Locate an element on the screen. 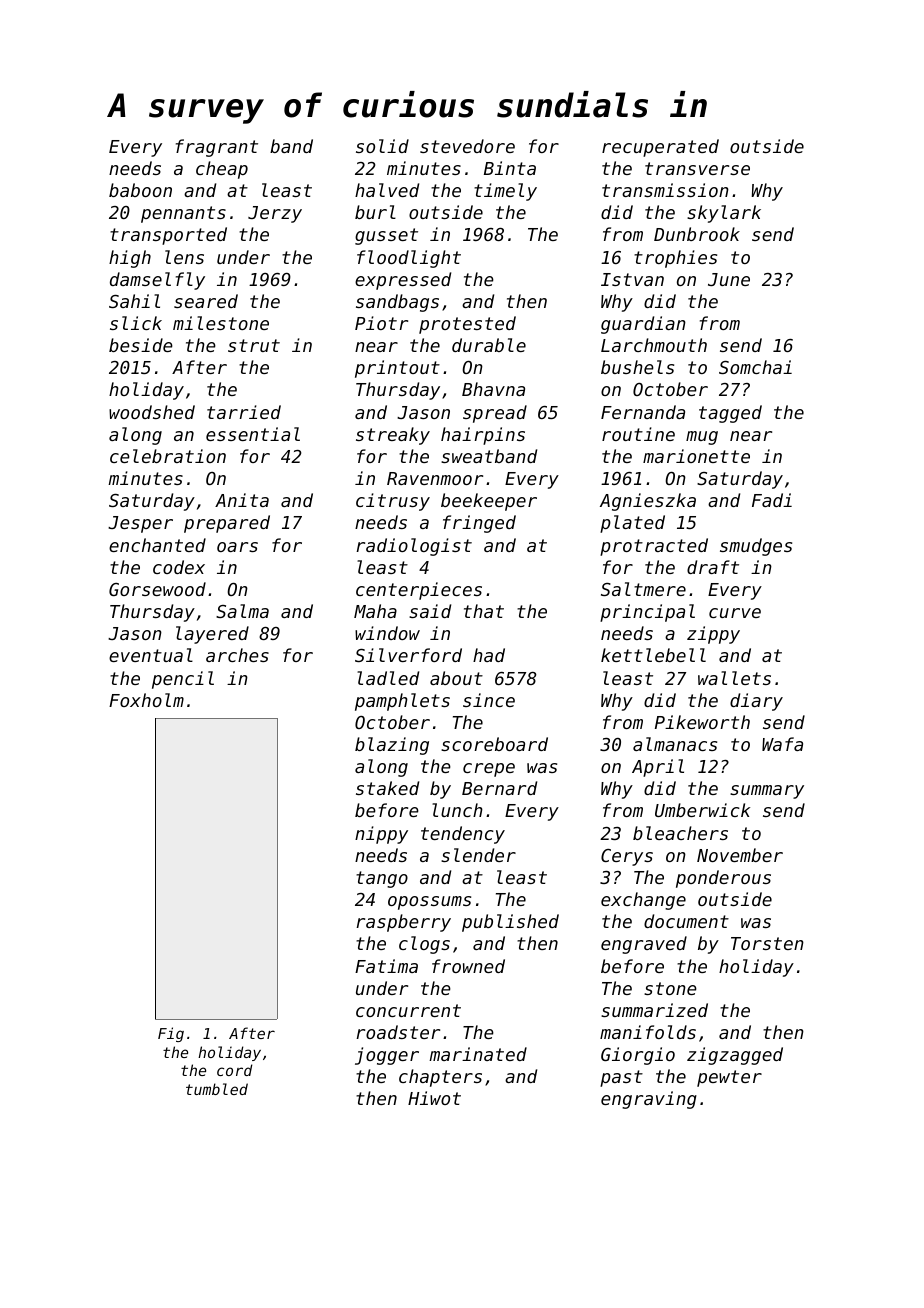 Image resolution: width=924 pixels, height=1308 pixels. tendency is located at coordinates (463, 835).
